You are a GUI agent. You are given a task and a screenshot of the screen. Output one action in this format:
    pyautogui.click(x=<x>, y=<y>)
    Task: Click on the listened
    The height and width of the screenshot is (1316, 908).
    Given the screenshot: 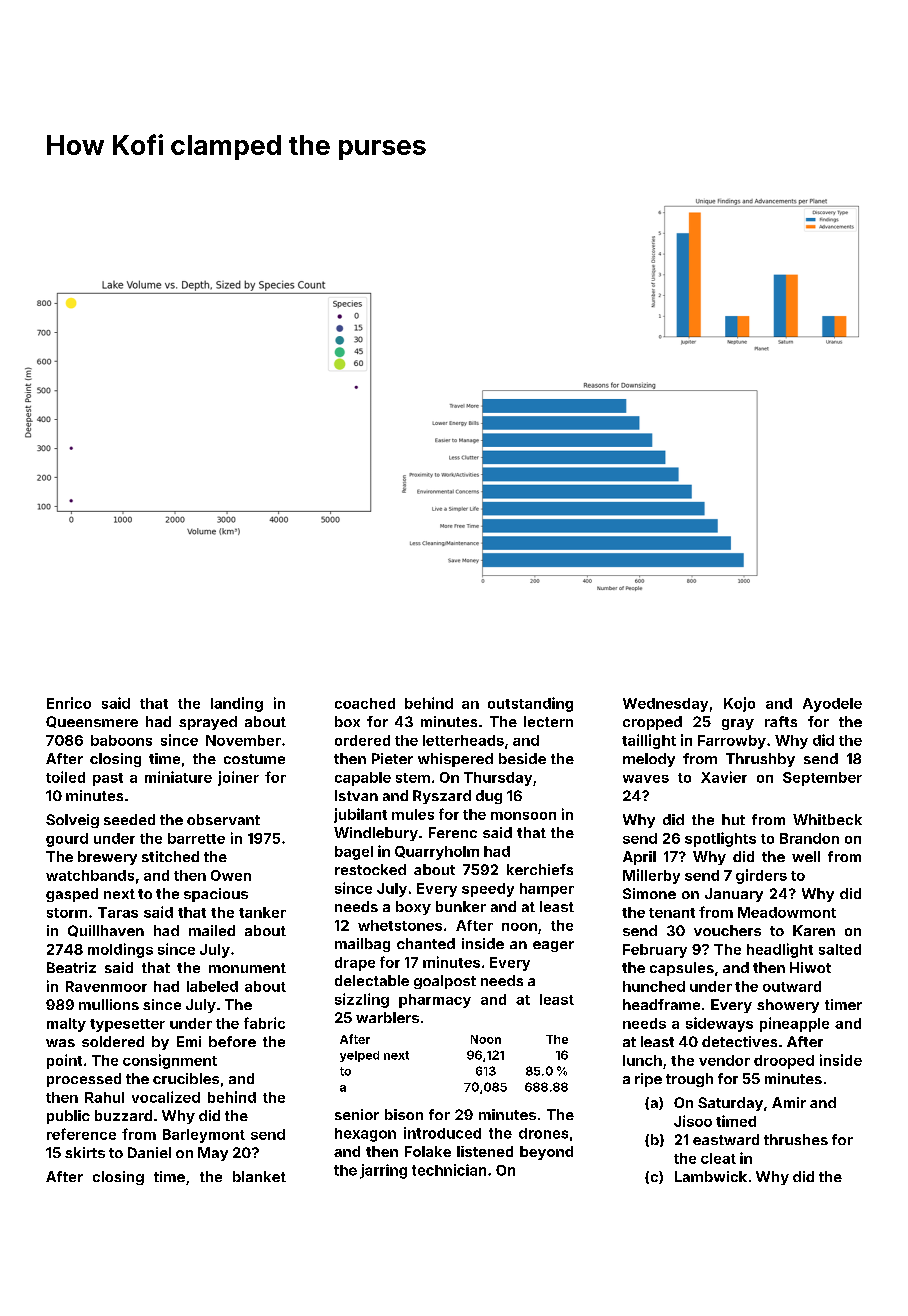 What is the action you would take?
    pyautogui.click(x=485, y=1151)
